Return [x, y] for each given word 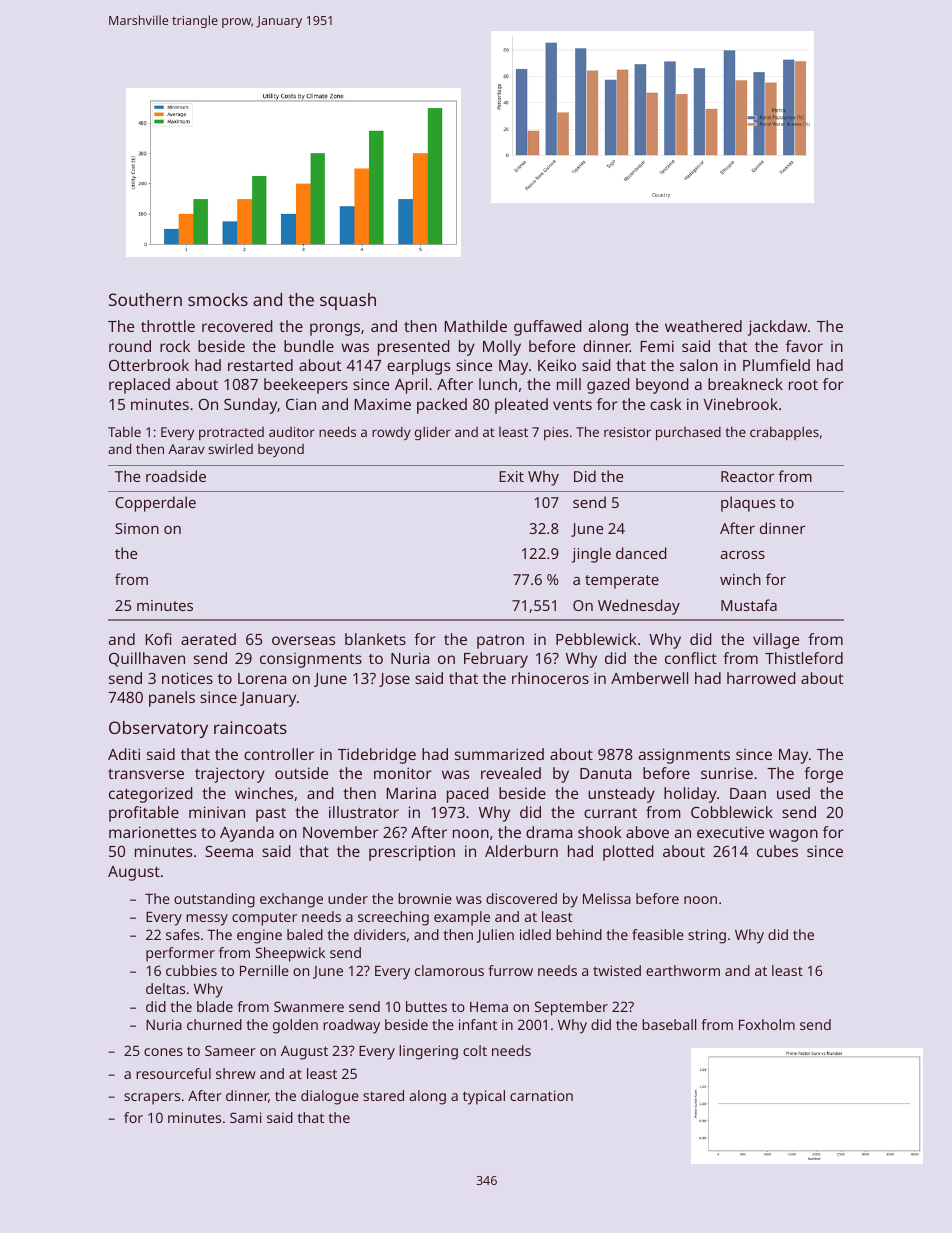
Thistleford [804, 658]
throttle [168, 326]
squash [348, 301]
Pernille [264, 970]
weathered [703, 326]
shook [600, 832]
